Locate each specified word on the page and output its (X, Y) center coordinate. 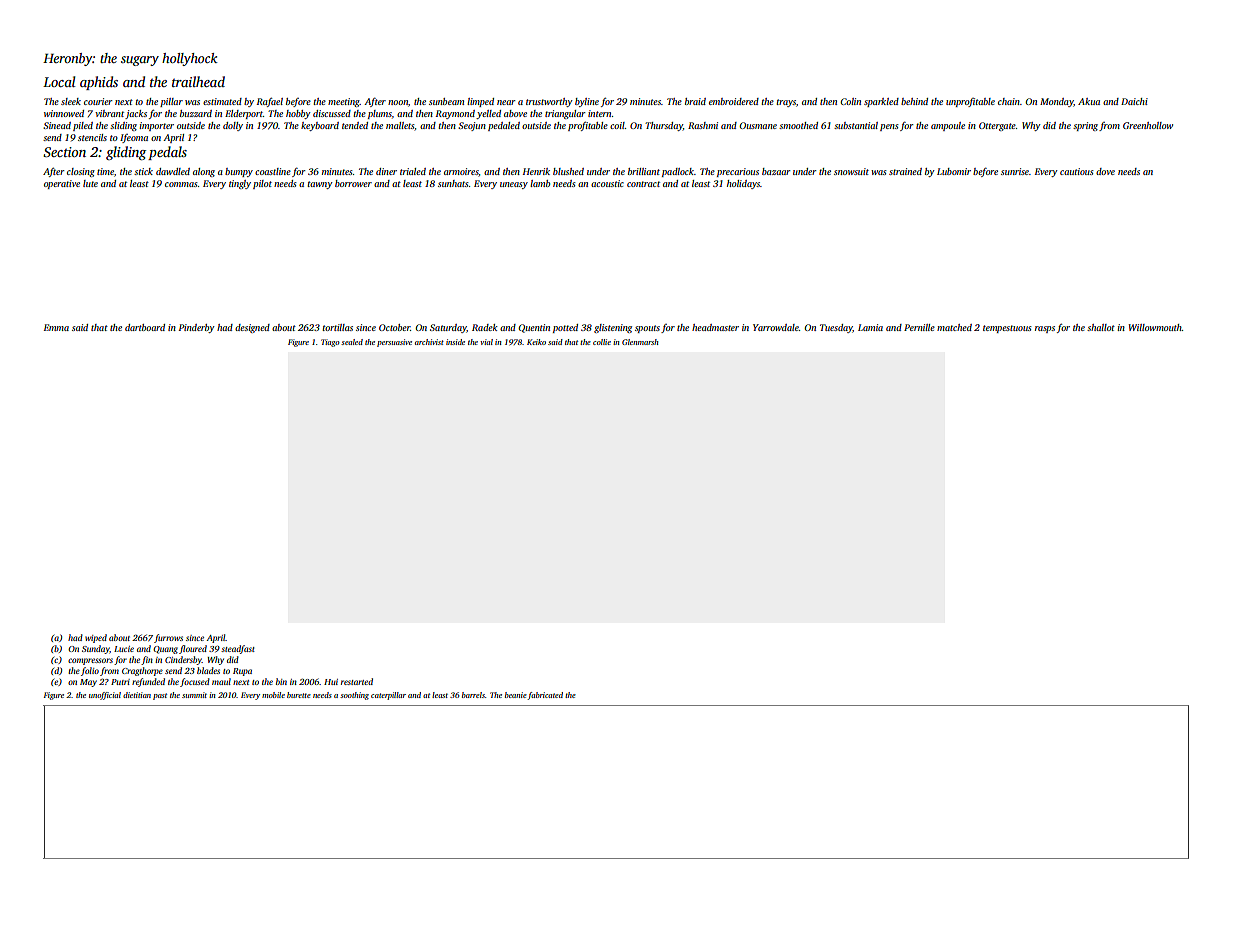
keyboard (320, 126)
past (160, 696)
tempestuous (1007, 329)
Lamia (870, 327)
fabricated (545, 696)
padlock (678, 172)
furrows (168, 638)
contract (643, 184)
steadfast (238, 649)
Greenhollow (1148, 125)
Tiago (330, 343)
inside (455, 342)
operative (62, 184)
